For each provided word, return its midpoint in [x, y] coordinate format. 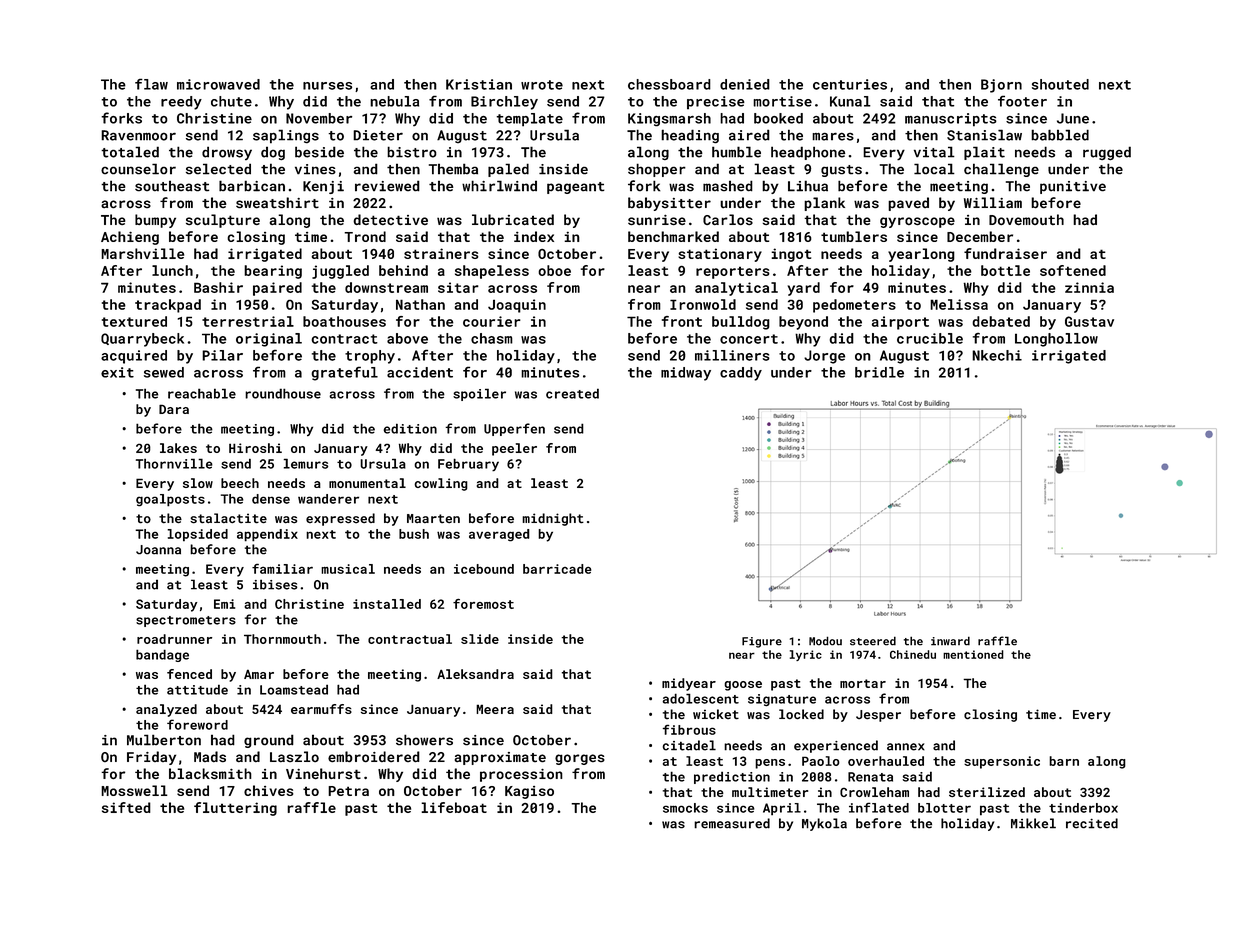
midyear [689, 684]
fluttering [235, 809]
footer [1022, 101]
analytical [736, 289]
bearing [273, 272]
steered [873, 641]
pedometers [854, 306]
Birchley [504, 103]
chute [231, 101]
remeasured [732, 823]
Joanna [158, 550]
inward [950, 641]
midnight [553, 519]
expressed [340, 519]
